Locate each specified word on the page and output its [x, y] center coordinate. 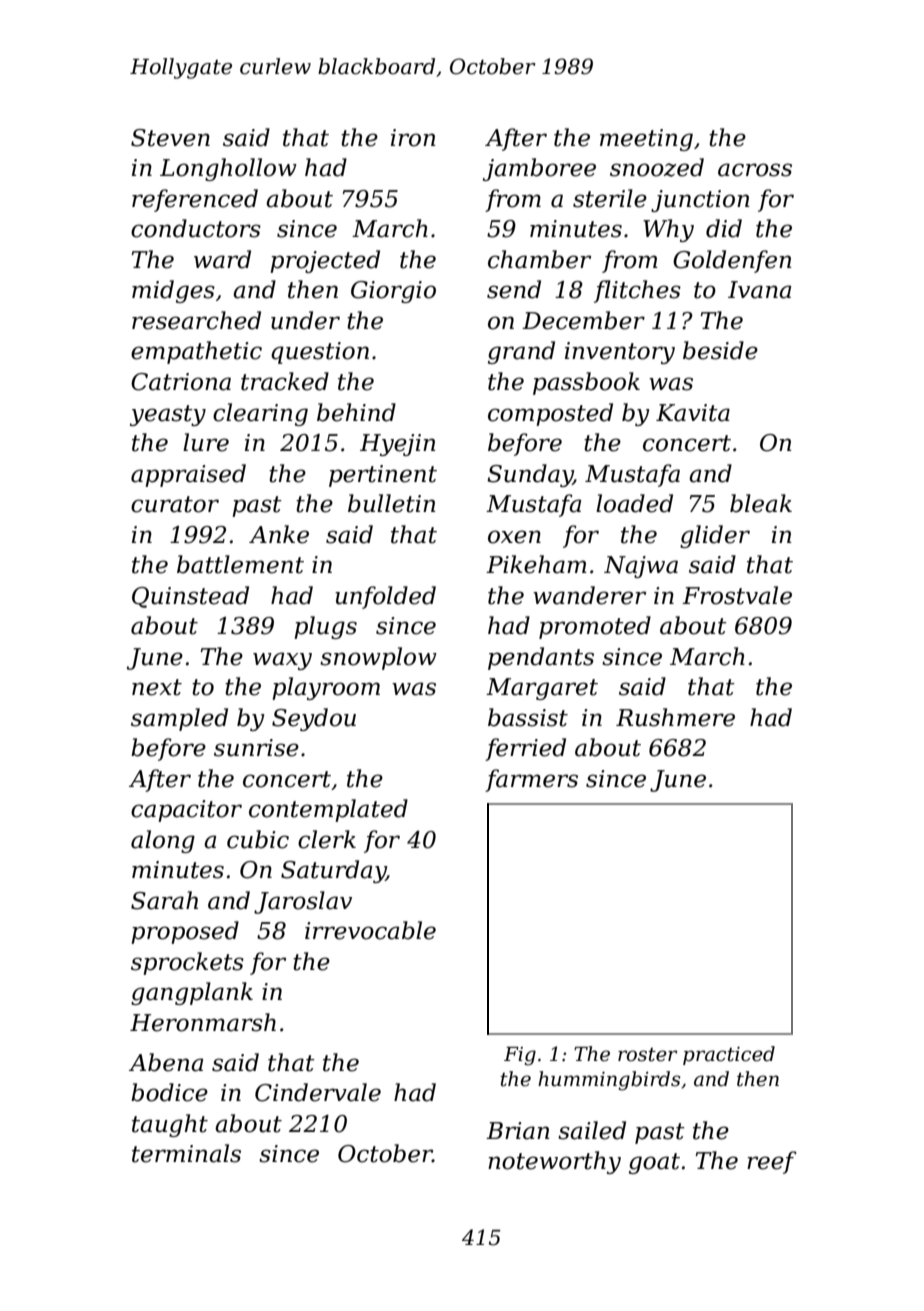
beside [720, 350]
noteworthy [554, 1162]
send [514, 289]
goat [654, 1163]
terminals [186, 1153]
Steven [170, 138]
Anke [279, 534]
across [755, 170]
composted [550, 414]
